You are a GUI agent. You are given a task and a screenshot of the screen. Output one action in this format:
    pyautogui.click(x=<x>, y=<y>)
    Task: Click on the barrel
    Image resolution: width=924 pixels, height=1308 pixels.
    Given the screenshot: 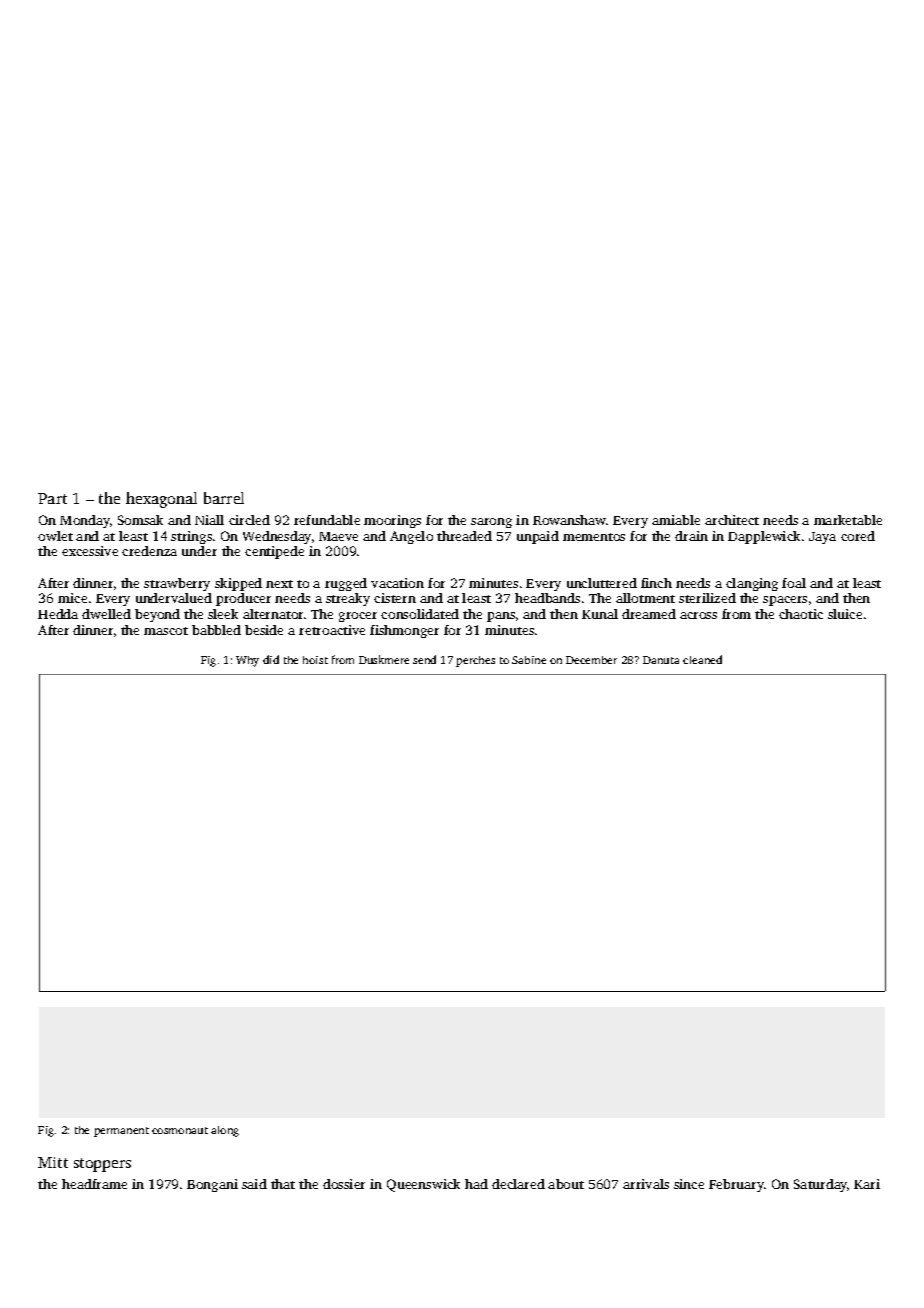 What is the action you would take?
    pyautogui.click(x=224, y=498)
